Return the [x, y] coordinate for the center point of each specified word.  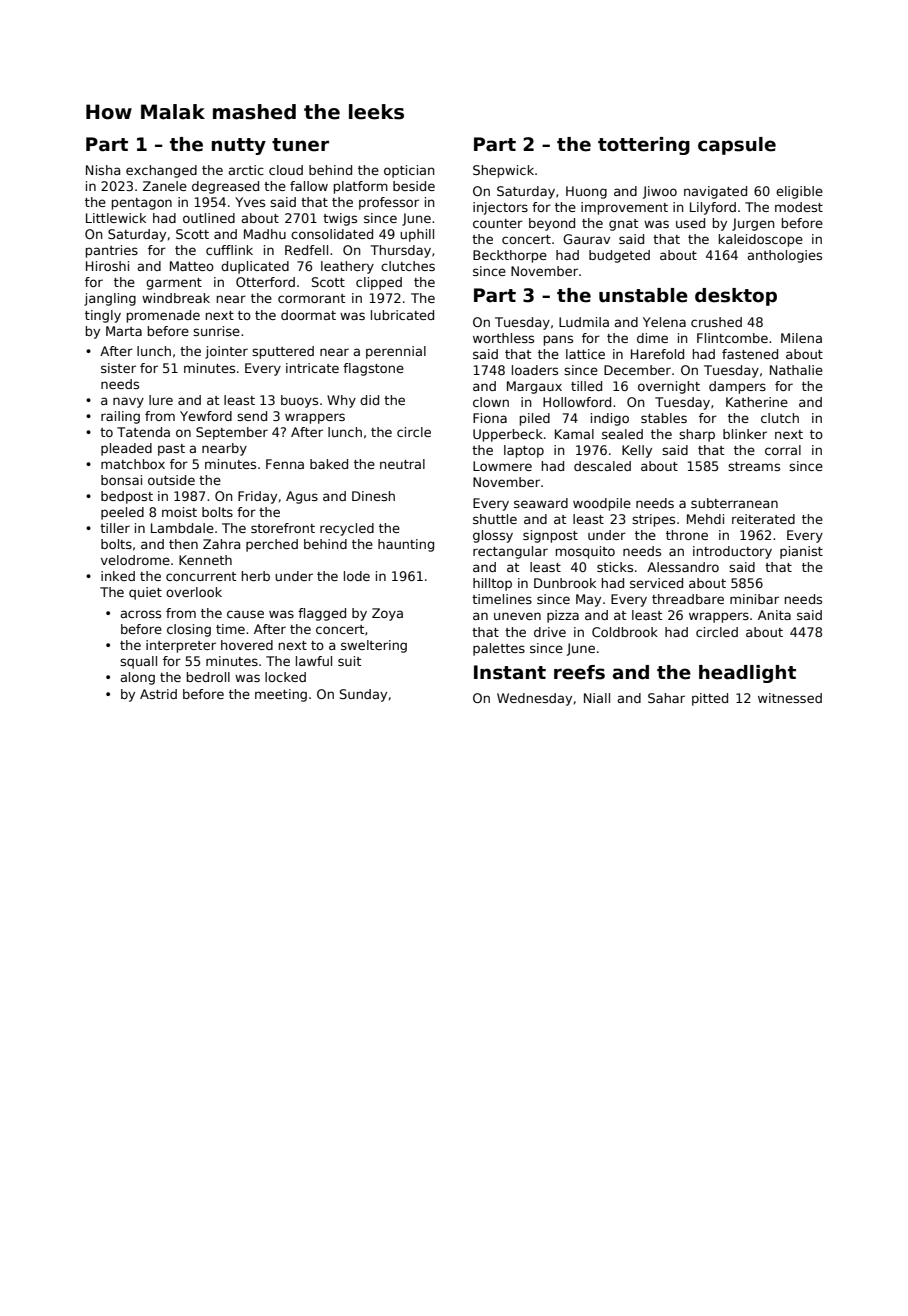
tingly [103, 316]
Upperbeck [508, 435]
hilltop [492, 584]
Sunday [363, 695]
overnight [669, 387]
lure [161, 400]
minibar [754, 599]
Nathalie [796, 370]
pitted [710, 699]
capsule [737, 146]
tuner [300, 145]
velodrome [135, 560]
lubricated [402, 315]
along [137, 678]
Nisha [103, 170]
